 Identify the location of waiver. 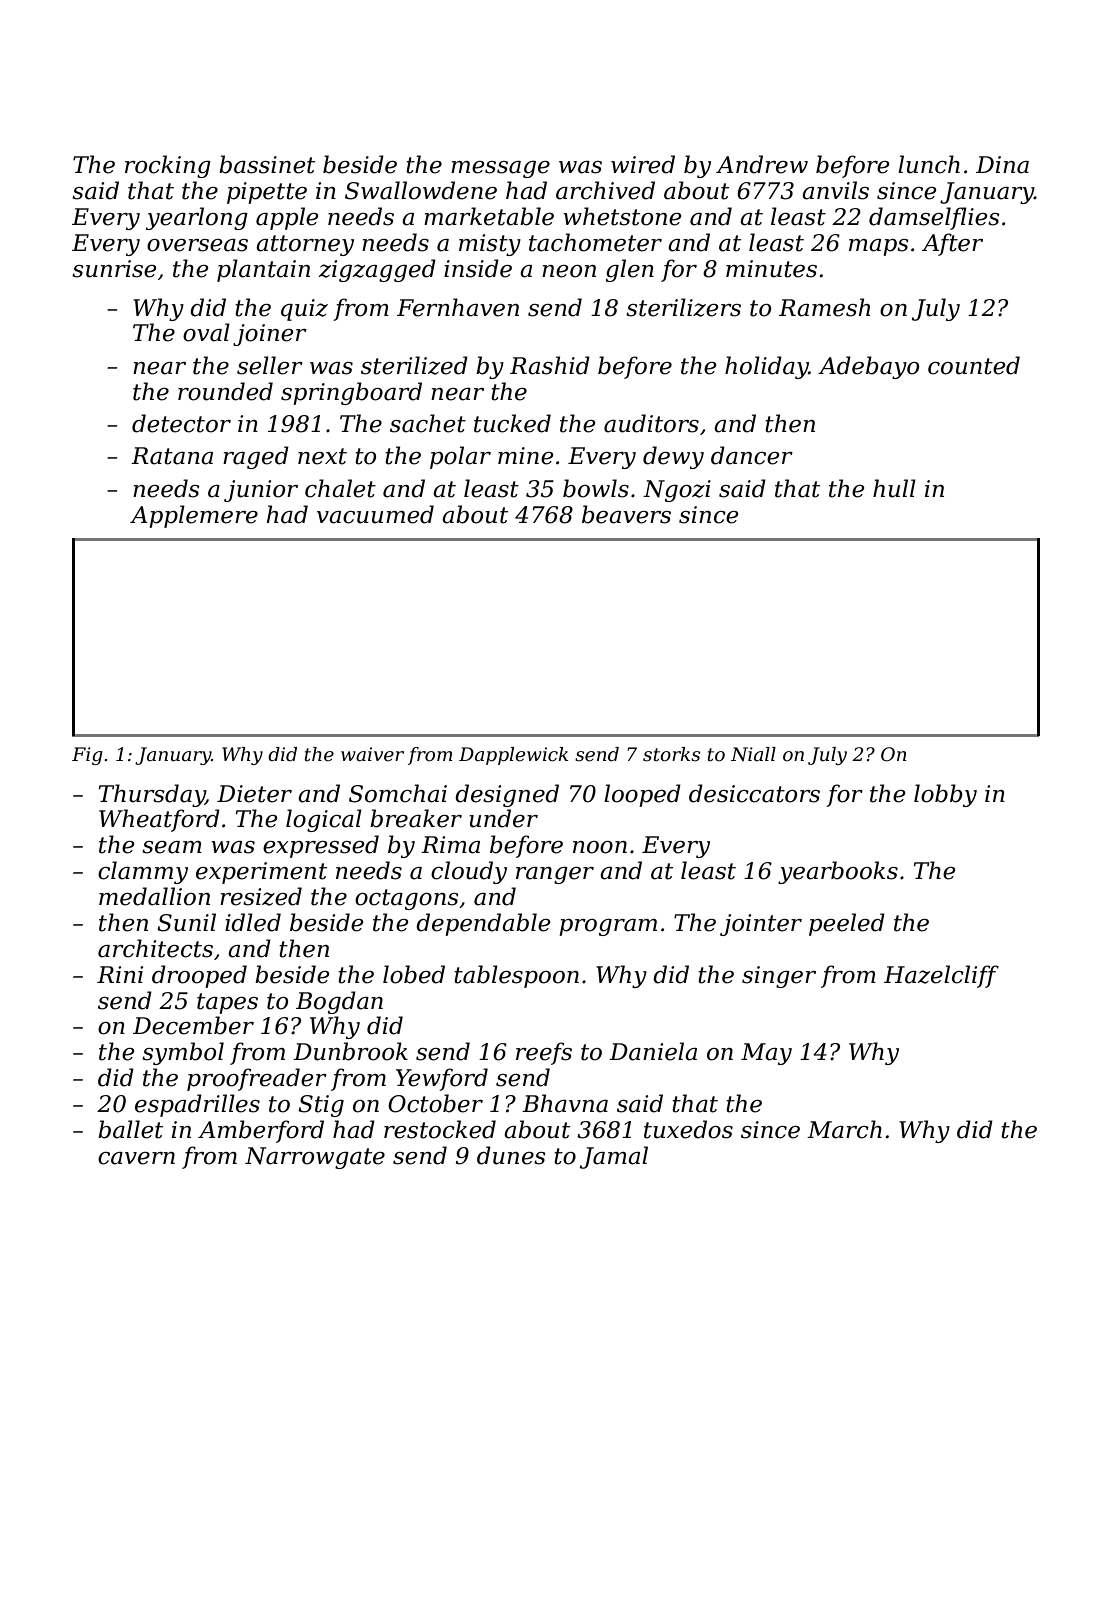
(372, 754).
